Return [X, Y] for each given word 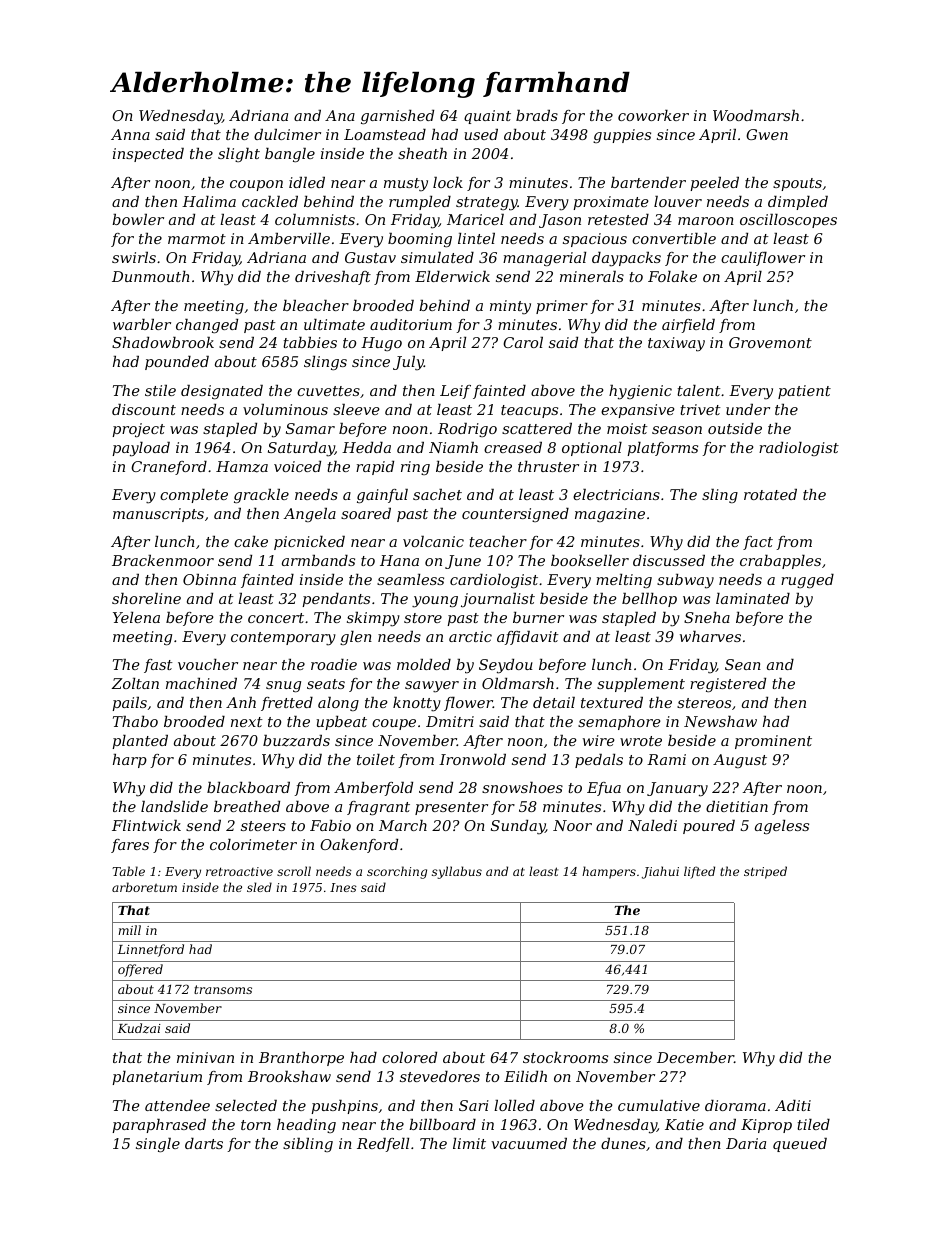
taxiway [676, 344]
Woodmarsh [756, 115]
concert [276, 618]
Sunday [518, 827]
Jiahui [660, 872]
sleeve [356, 409]
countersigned [515, 515]
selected [246, 1105]
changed [207, 326]
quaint [487, 117]
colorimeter [253, 844]
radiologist [799, 449]
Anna [130, 134]
